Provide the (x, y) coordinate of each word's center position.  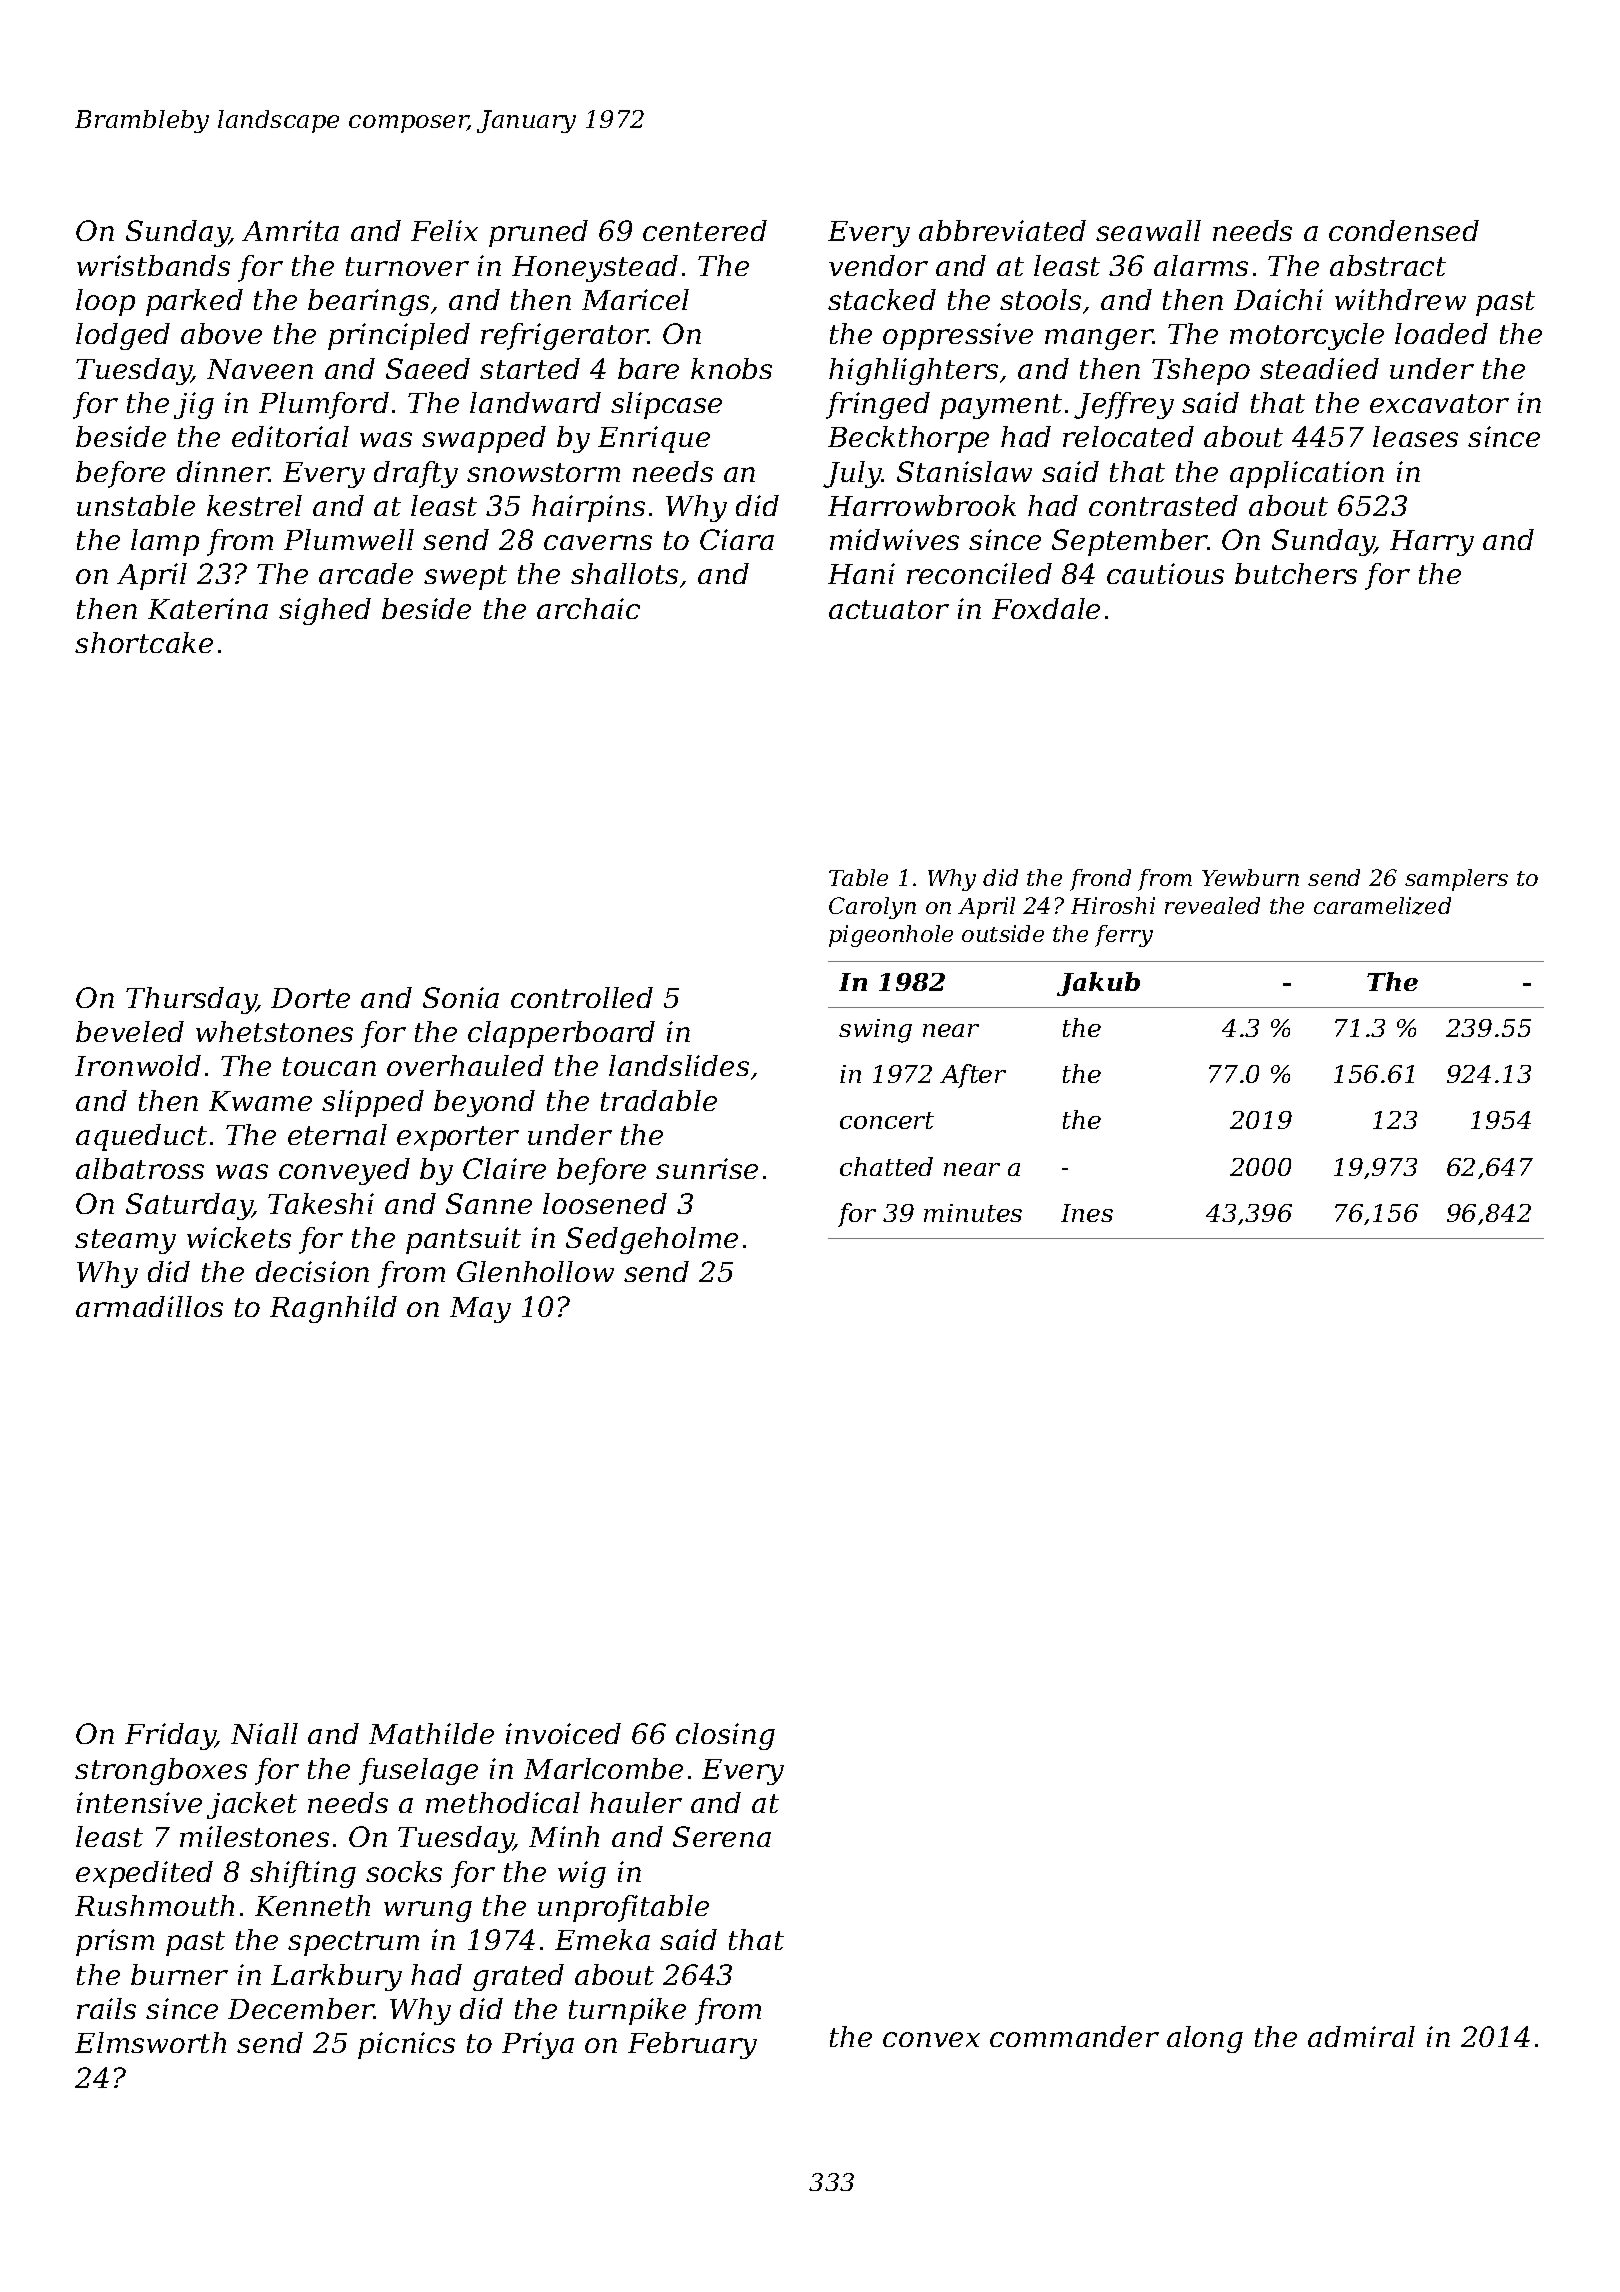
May (480, 1310)
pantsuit (463, 1240)
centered (705, 230)
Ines (1087, 1213)
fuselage (418, 1771)
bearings (368, 302)
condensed (1404, 230)
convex (931, 2039)
